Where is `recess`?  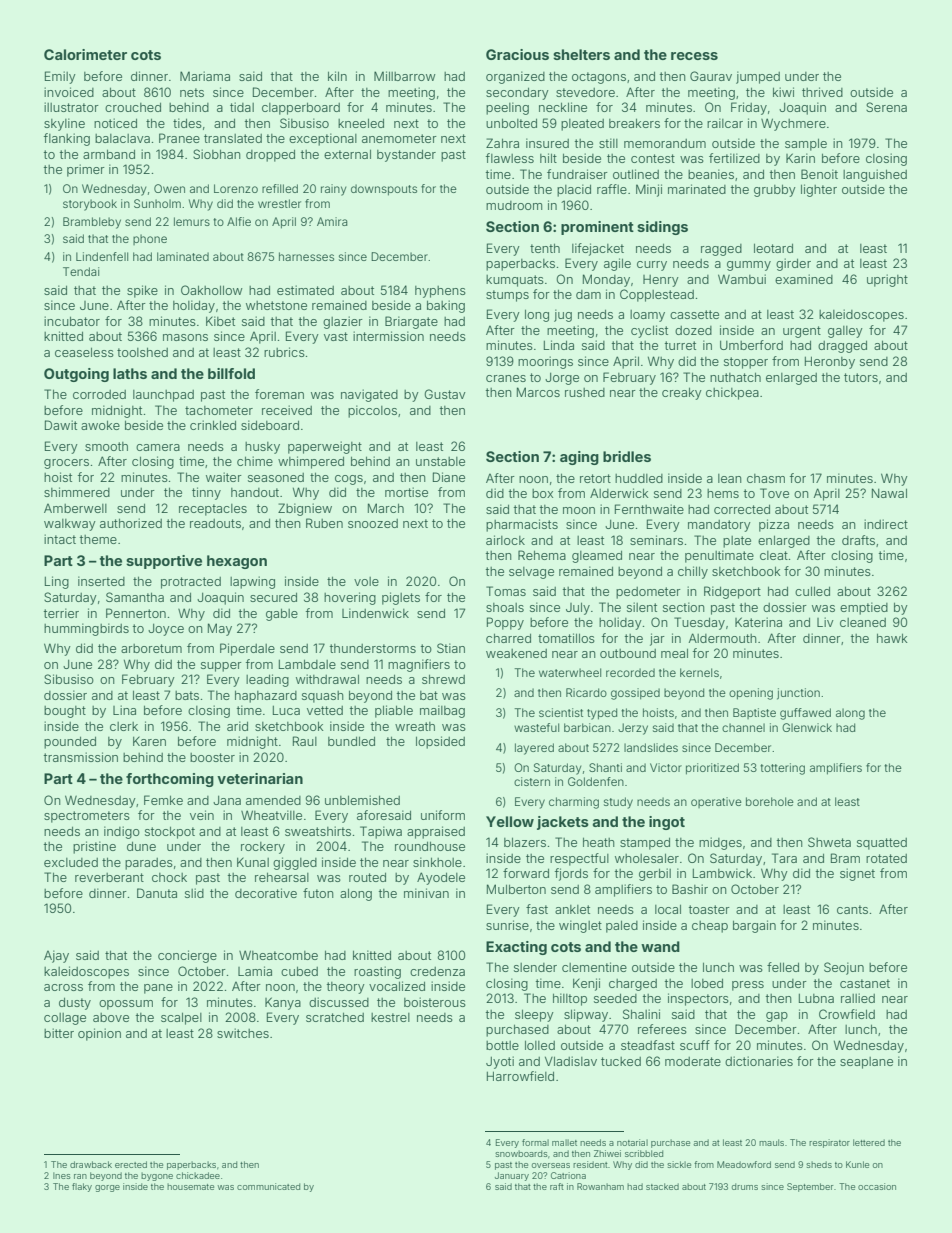
recess is located at coordinates (694, 56).
